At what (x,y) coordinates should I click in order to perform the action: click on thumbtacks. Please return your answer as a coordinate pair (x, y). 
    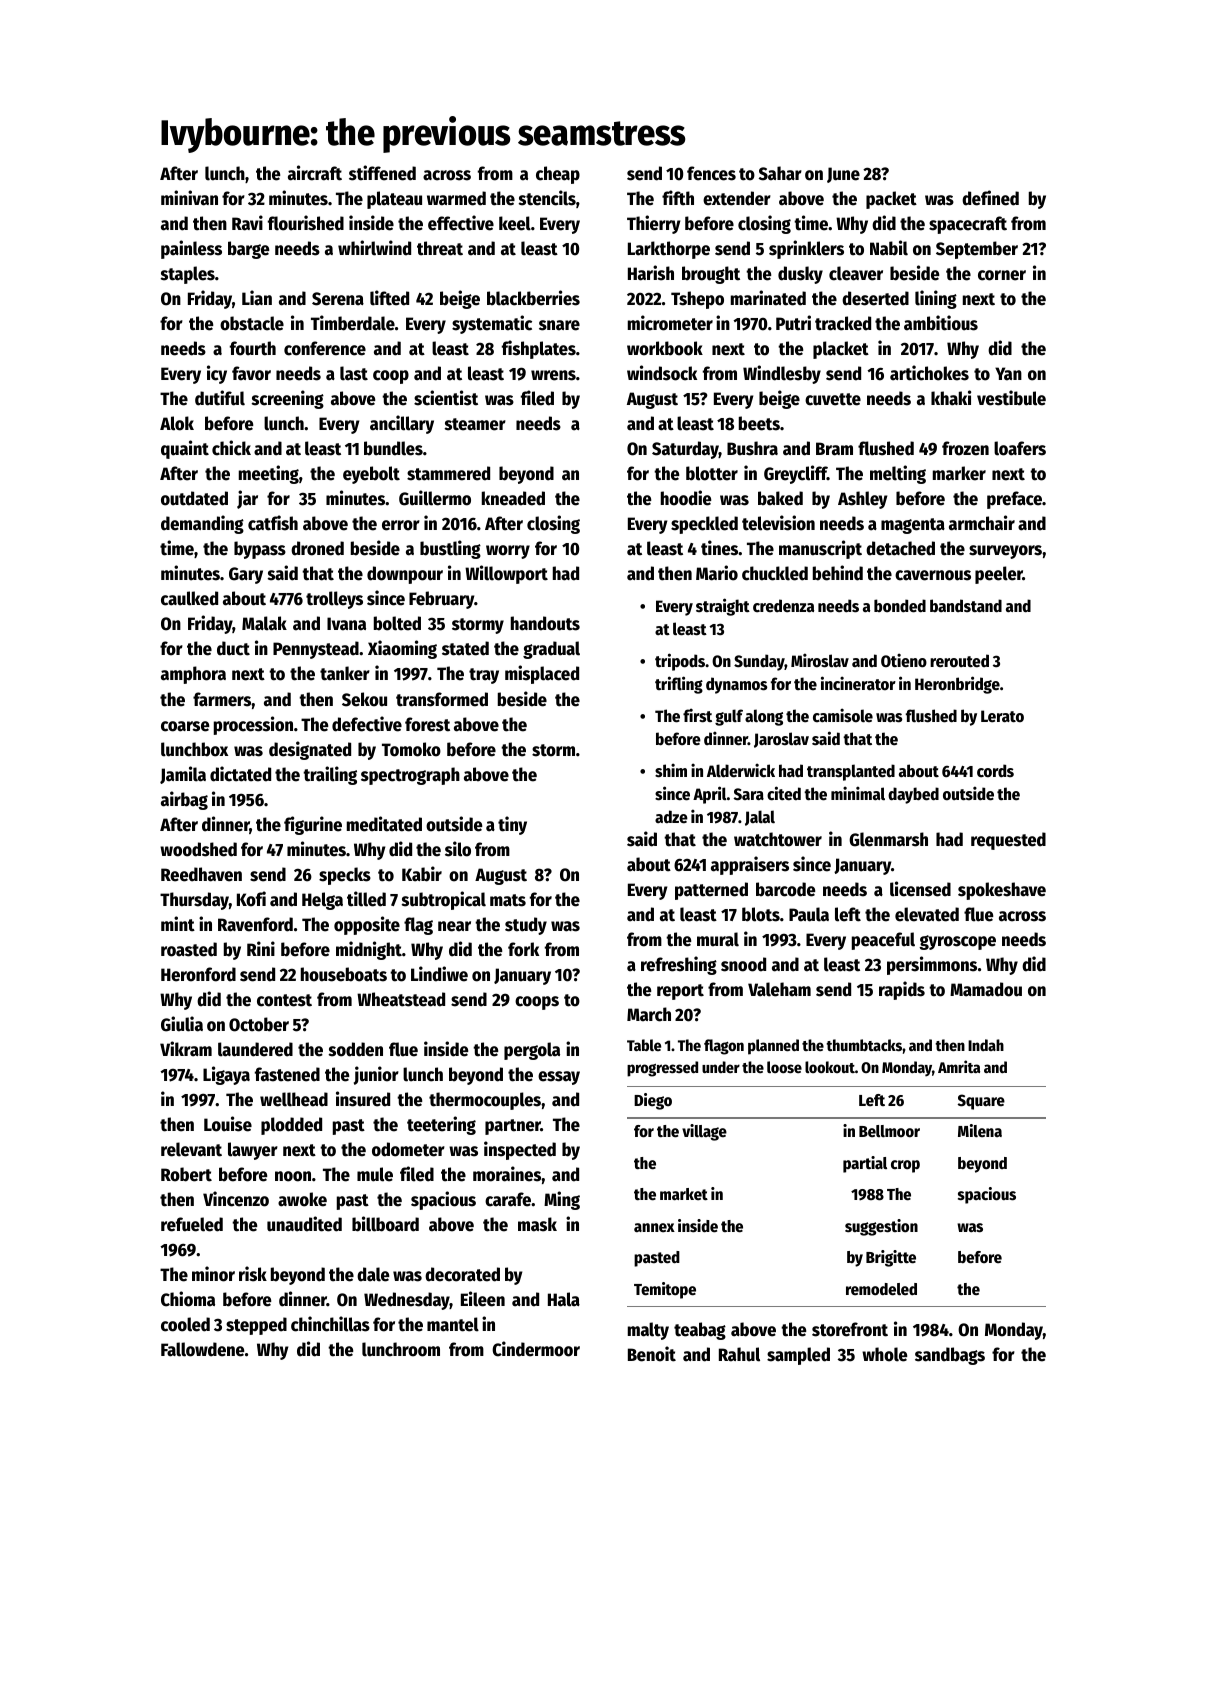
    Looking at the image, I should click on (864, 1045).
